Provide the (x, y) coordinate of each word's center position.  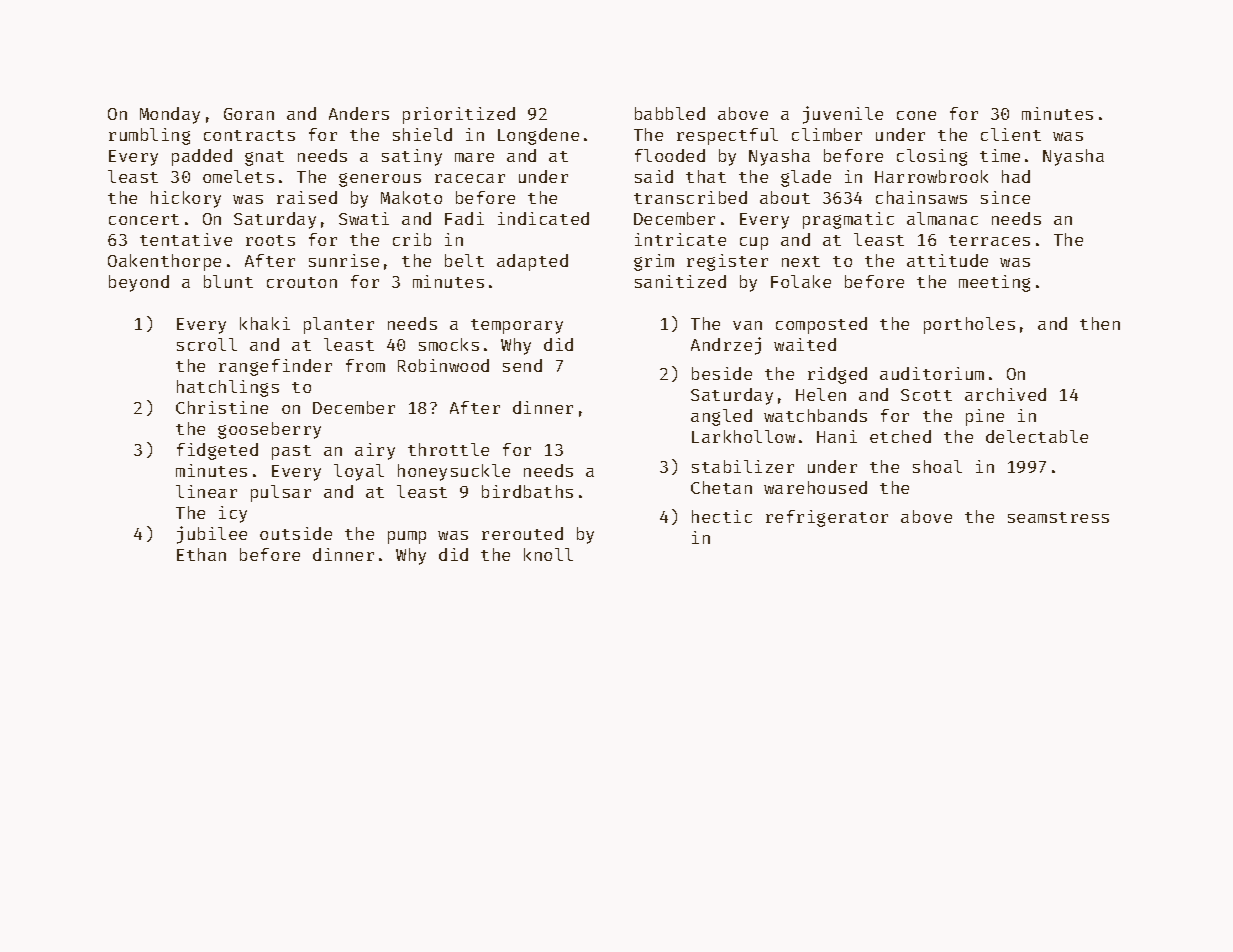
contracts (249, 135)
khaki (265, 323)
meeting (994, 283)
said (654, 176)
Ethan (201, 554)
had (1016, 176)
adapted (532, 262)
